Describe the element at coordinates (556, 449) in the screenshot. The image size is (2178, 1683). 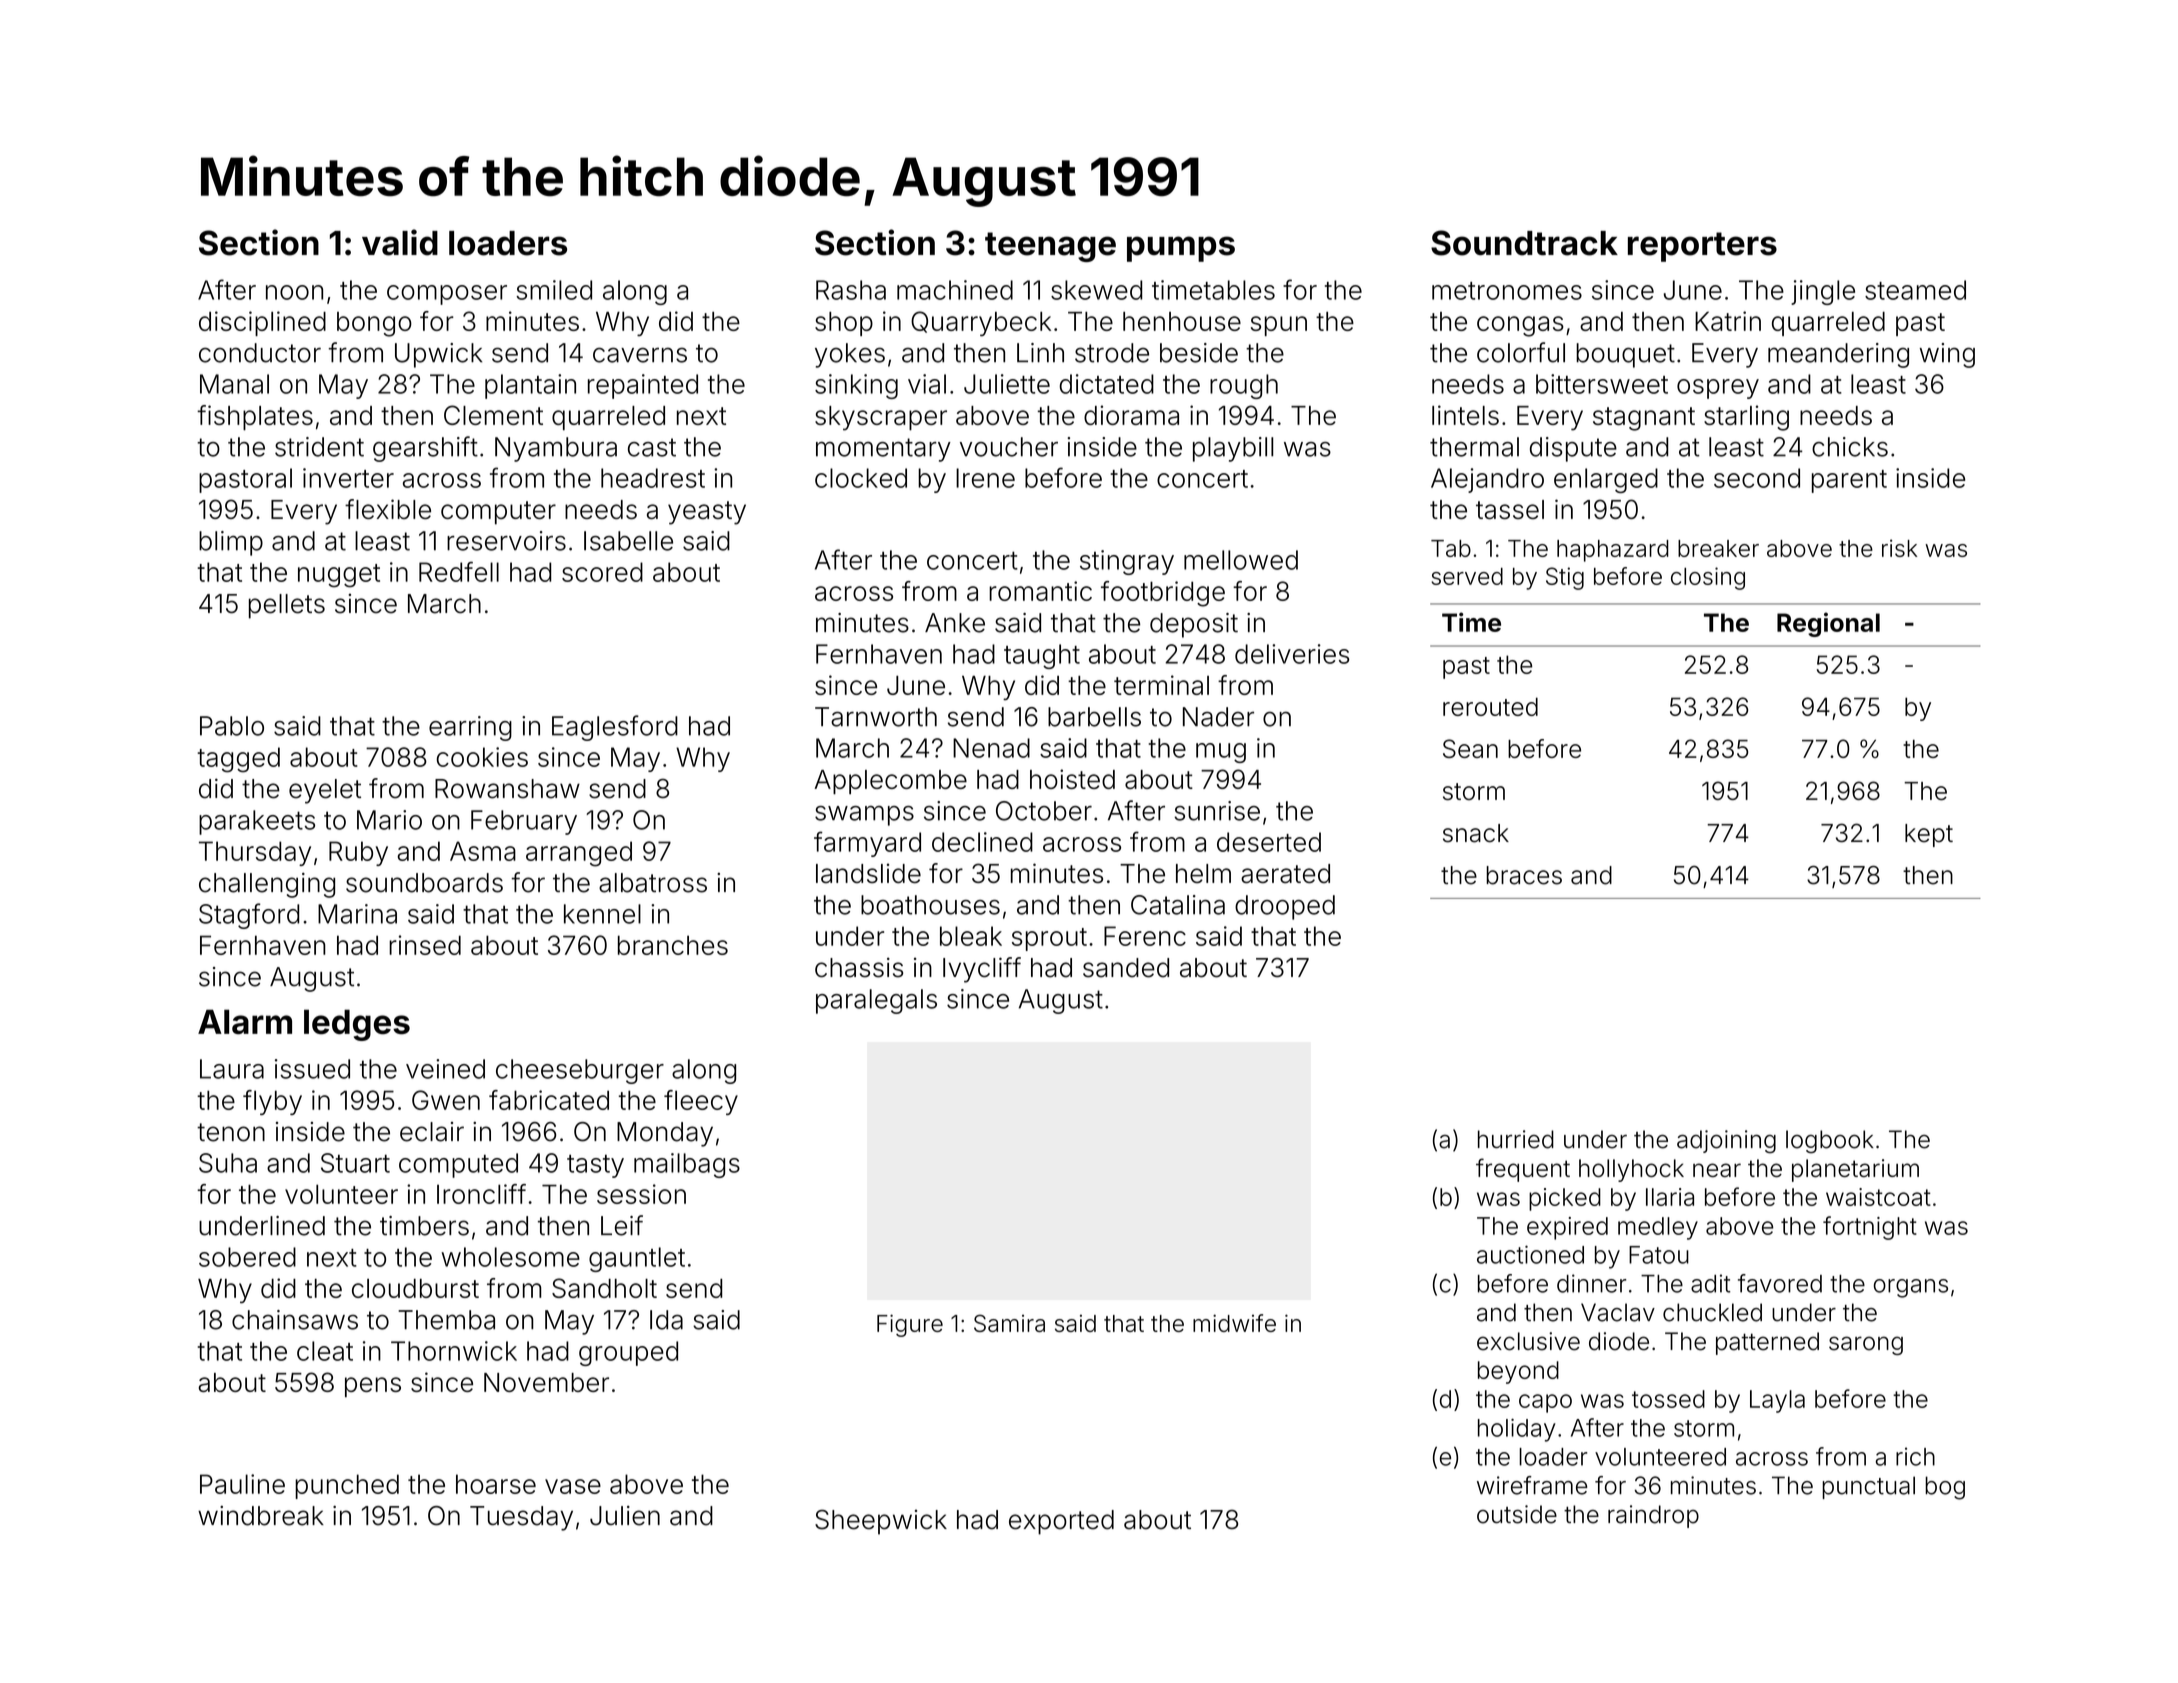
I see `Nyambura` at that location.
